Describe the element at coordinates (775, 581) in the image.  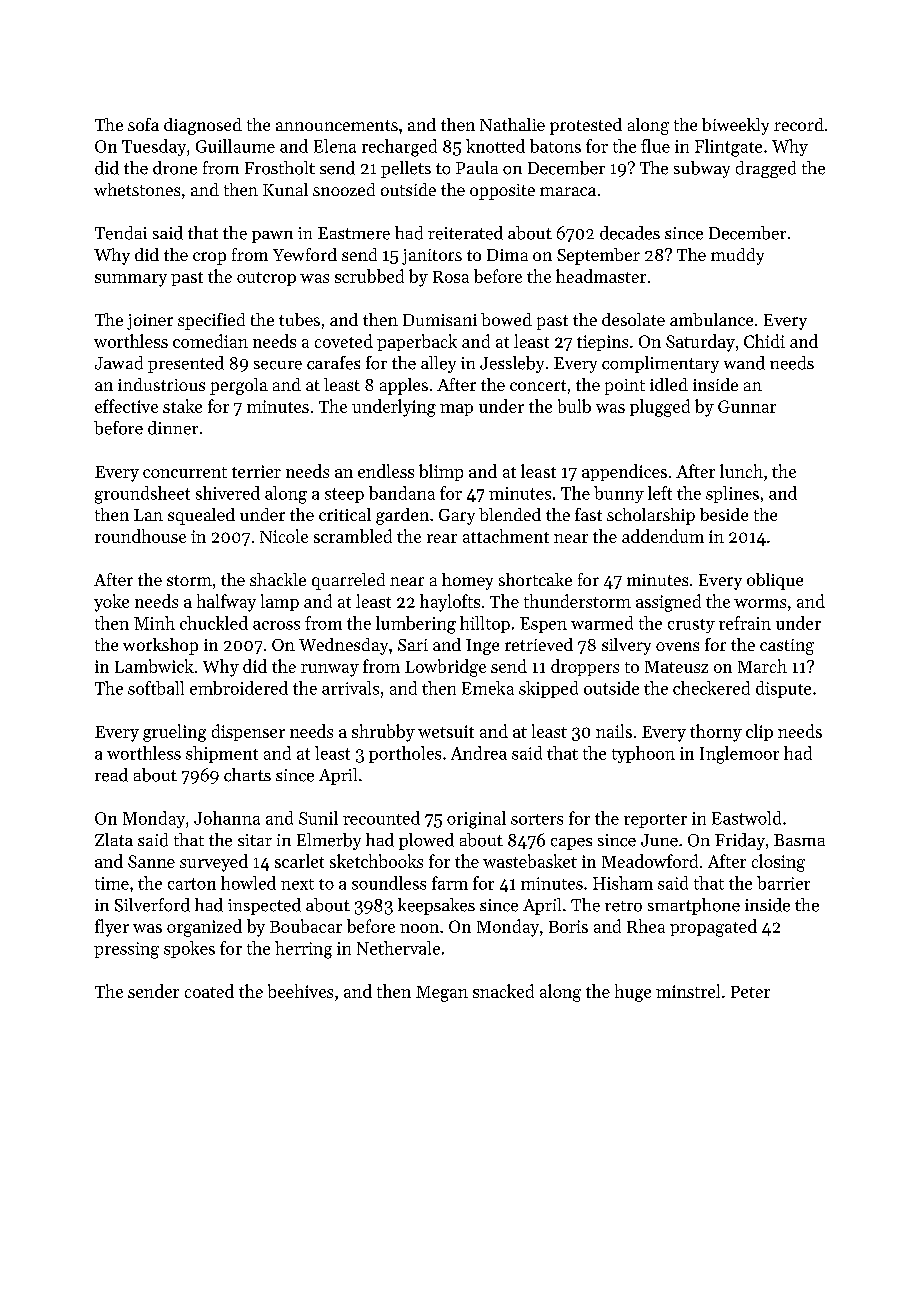
I see `oblique` at that location.
